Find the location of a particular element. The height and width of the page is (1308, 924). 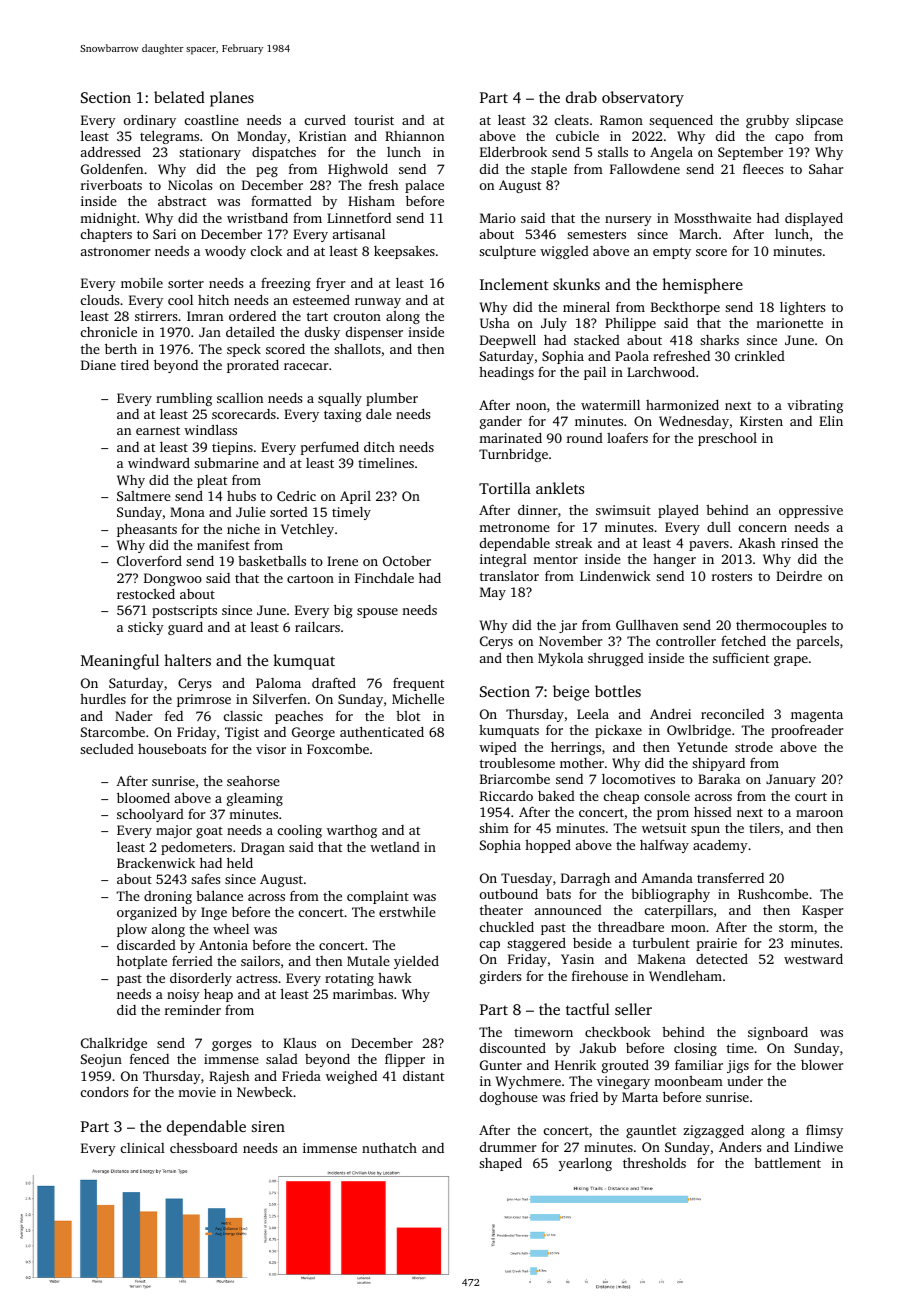

tourist is located at coordinates (374, 120).
